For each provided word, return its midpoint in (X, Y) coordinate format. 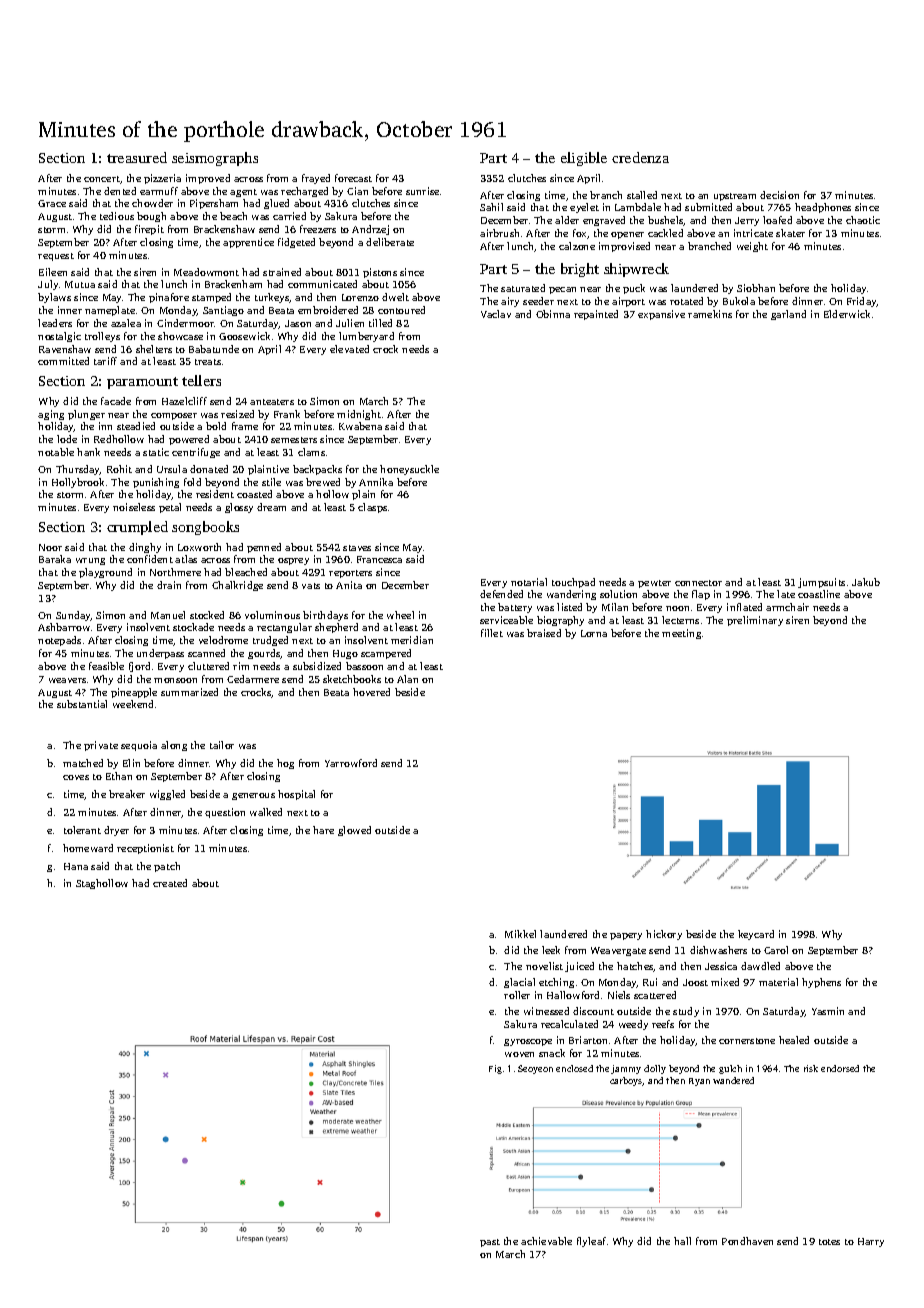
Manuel (168, 615)
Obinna (553, 314)
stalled (642, 195)
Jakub (866, 582)
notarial (529, 582)
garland (788, 315)
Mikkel (520, 934)
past (490, 1243)
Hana (76, 866)
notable (56, 452)
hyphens (821, 983)
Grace (52, 203)
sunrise (422, 191)
